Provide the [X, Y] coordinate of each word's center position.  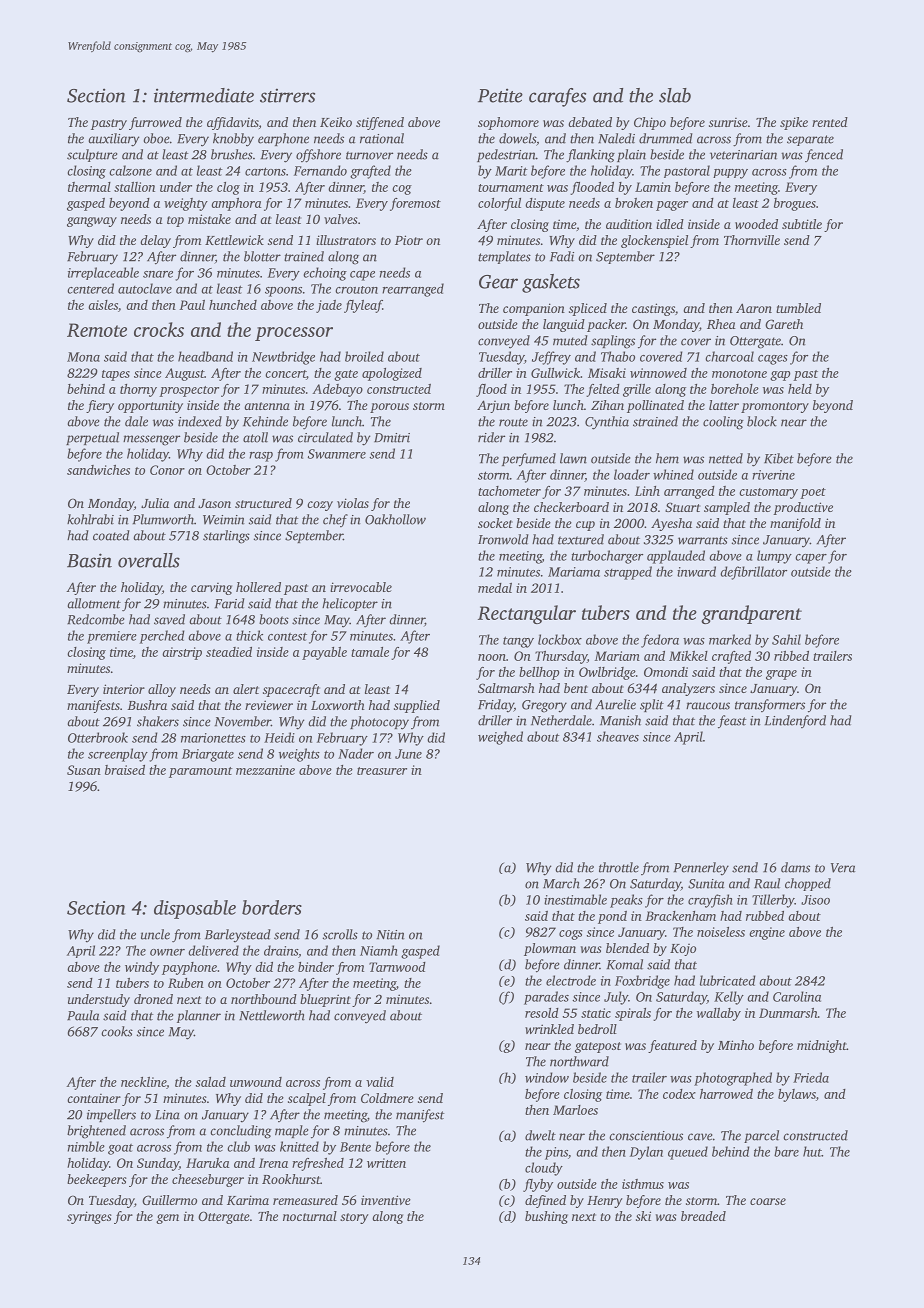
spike [794, 123]
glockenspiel [654, 241]
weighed [500, 738]
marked [730, 639]
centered [90, 288]
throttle [619, 867]
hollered [258, 587]
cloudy [544, 1169]
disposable [195, 909]
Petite [500, 95]
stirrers [287, 95]
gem [167, 1219]
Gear [498, 282]
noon [492, 657]
